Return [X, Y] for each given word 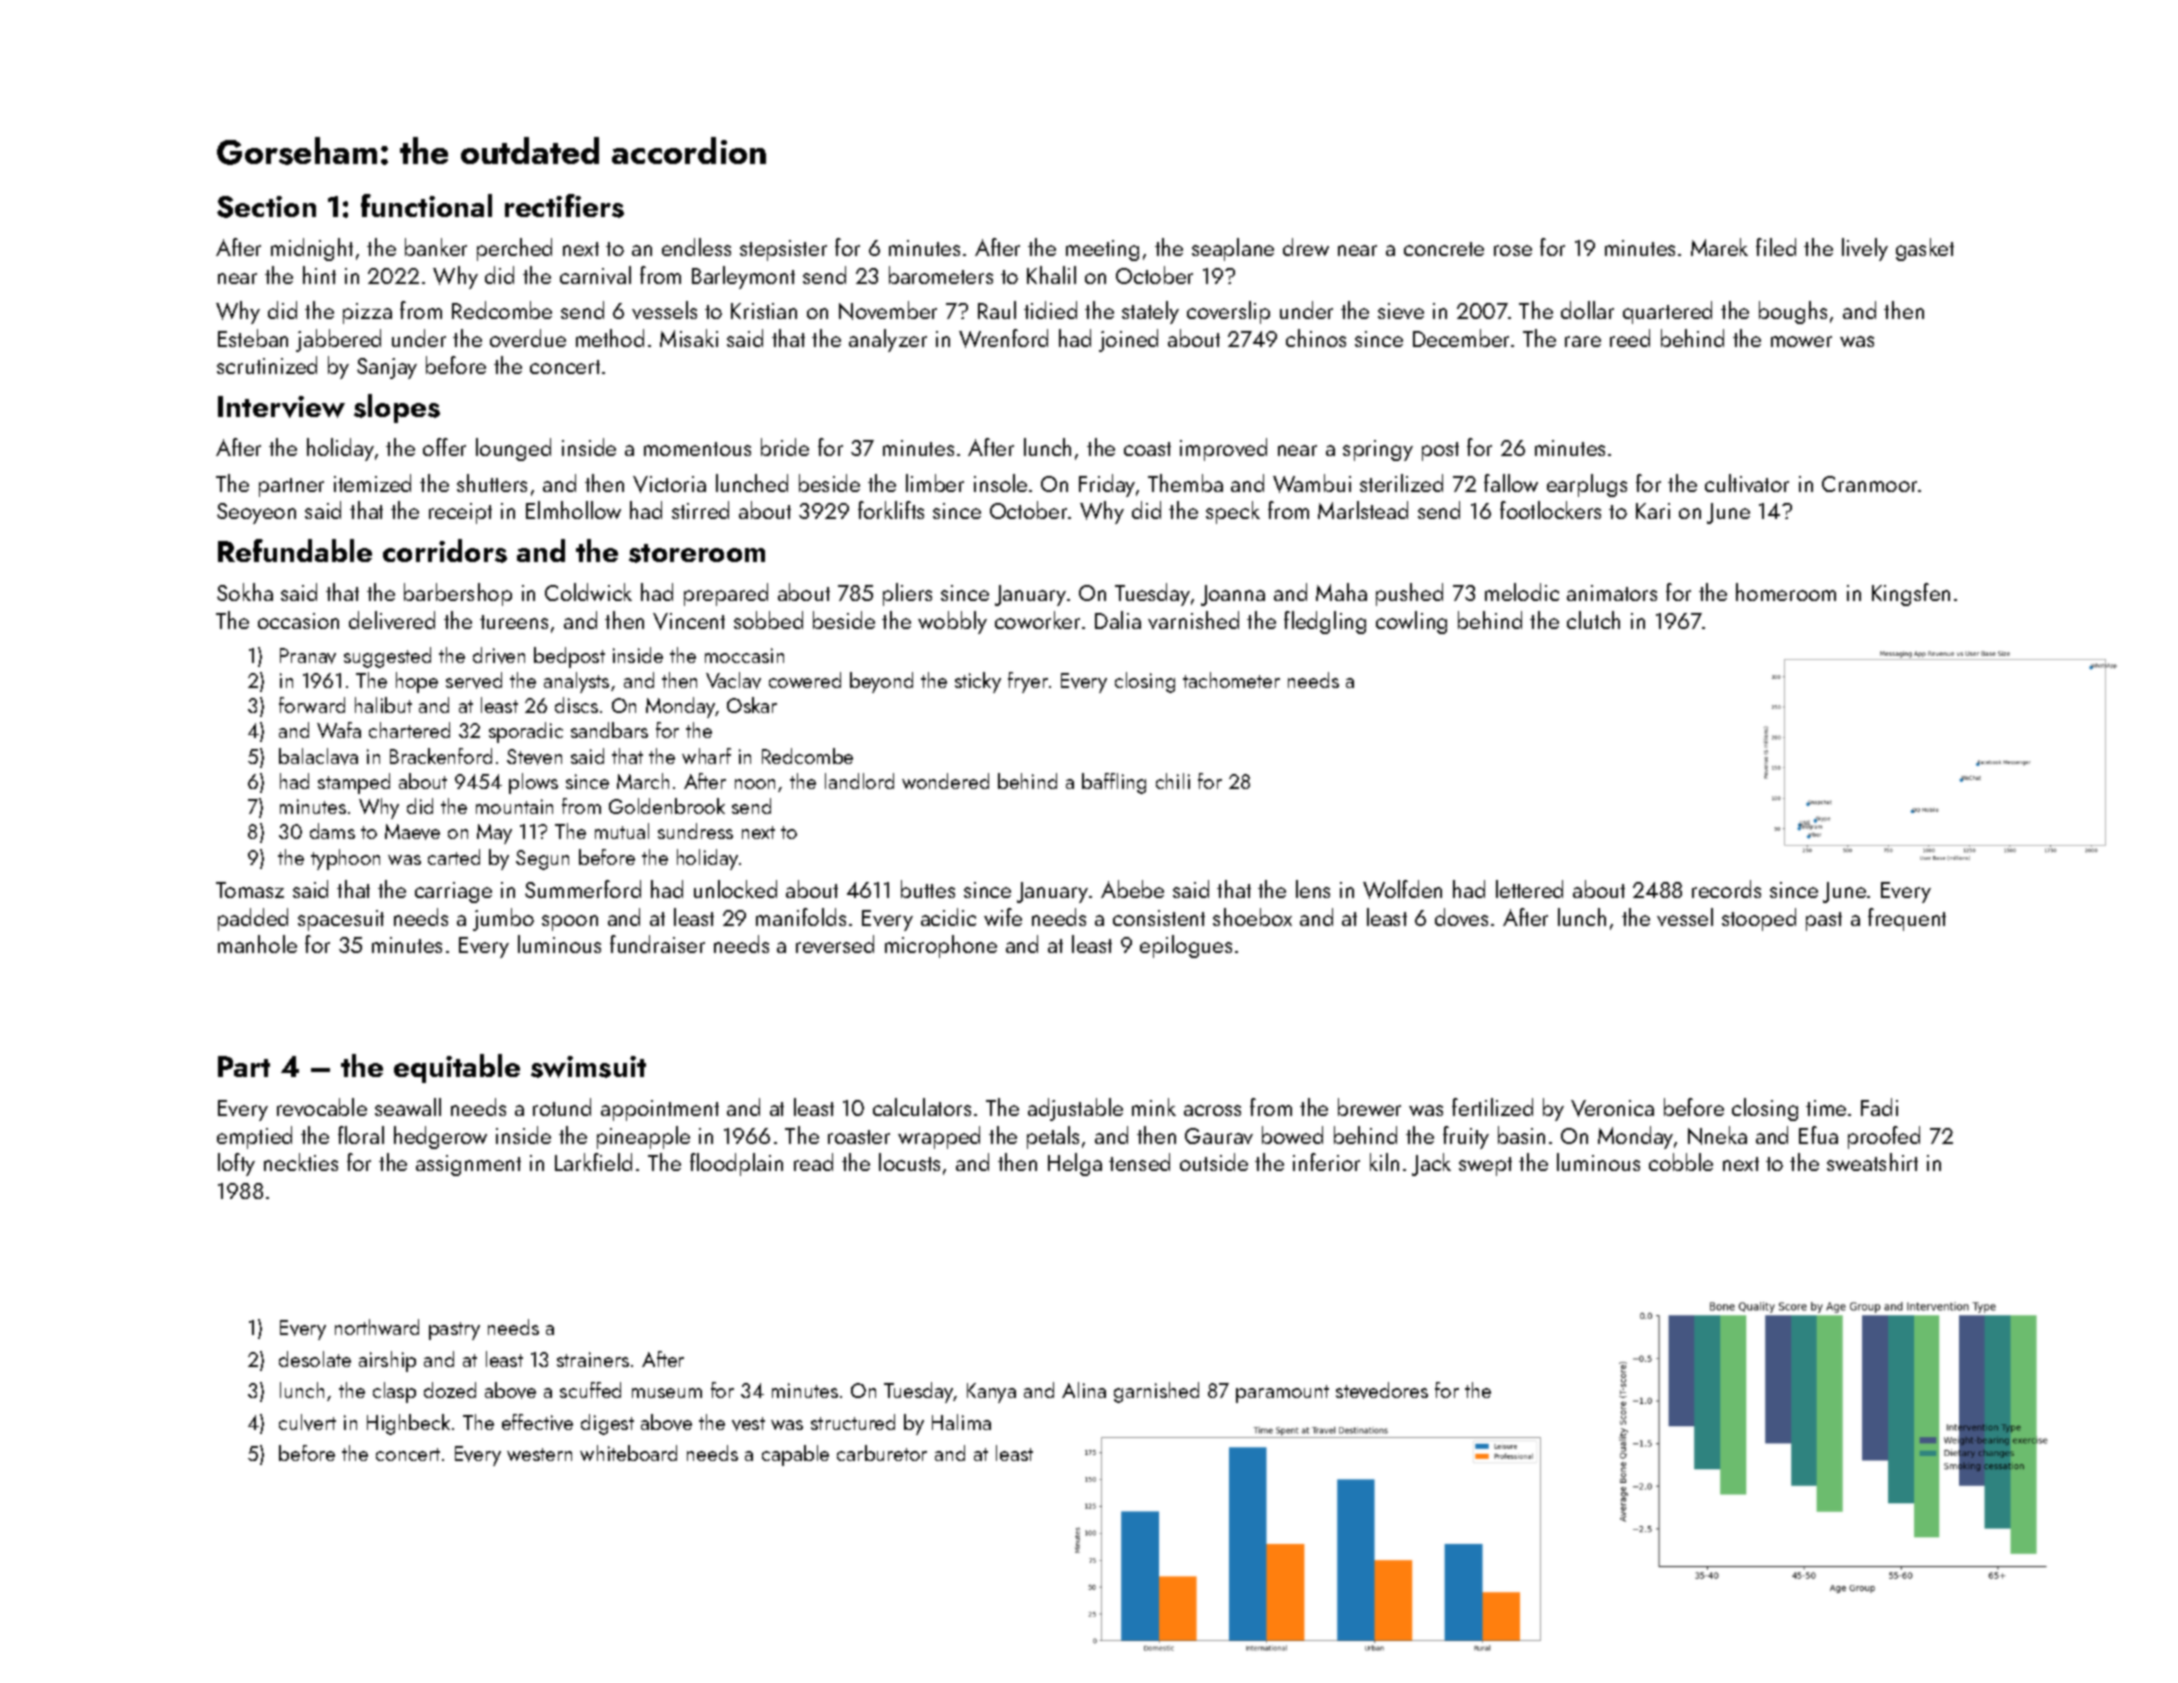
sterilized [1401, 483]
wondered [945, 781]
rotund [562, 1107]
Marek [1719, 247]
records [1726, 889]
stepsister [783, 250]
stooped [1759, 919]
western [539, 1454]
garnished [1156, 1392]
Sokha [245, 592]
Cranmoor [1870, 484]
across [1212, 1110]
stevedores [1382, 1390]
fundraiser [657, 944]
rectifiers [564, 206]
